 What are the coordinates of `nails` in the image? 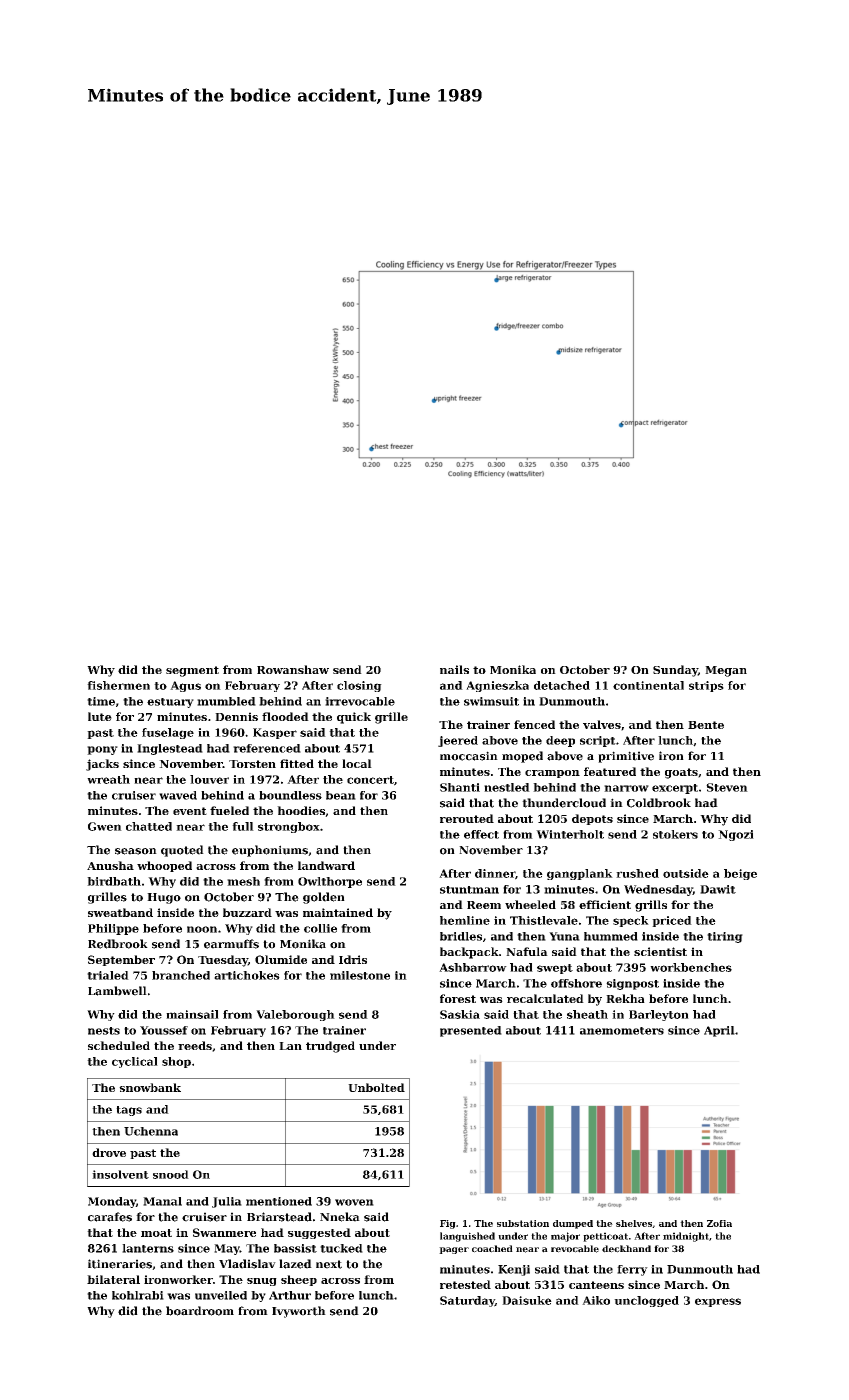 It's located at (454, 669).
